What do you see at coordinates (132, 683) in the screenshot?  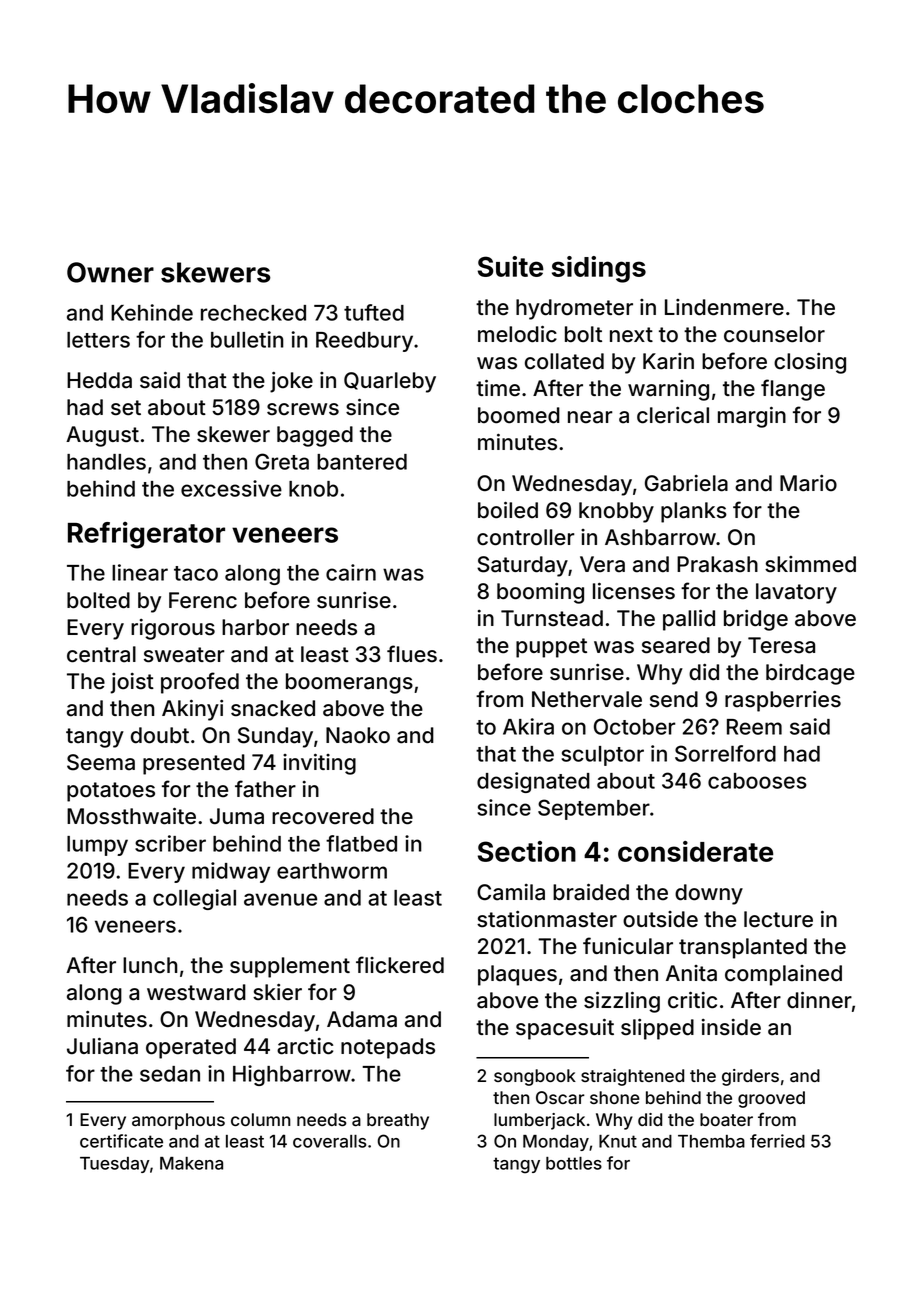 I see `joist` at bounding box center [132, 683].
